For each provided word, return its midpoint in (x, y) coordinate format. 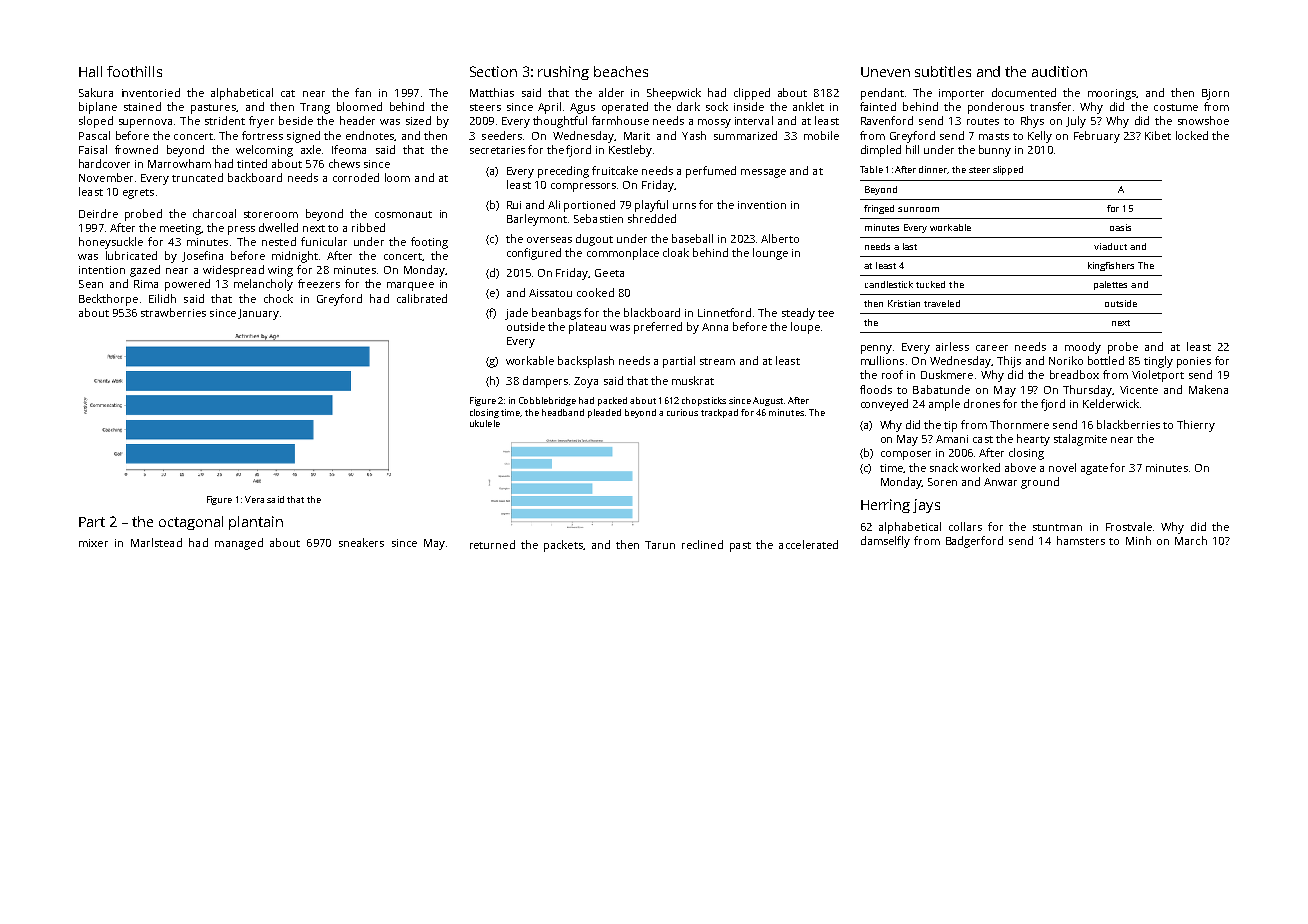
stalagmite (1080, 440)
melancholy (263, 285)
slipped (1008, 170)
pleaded (604, 413)
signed (303, 137)
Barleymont (537, 220)
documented (1024, 92)
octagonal (191, 523)
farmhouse (620, 120)
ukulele (485, 423)
